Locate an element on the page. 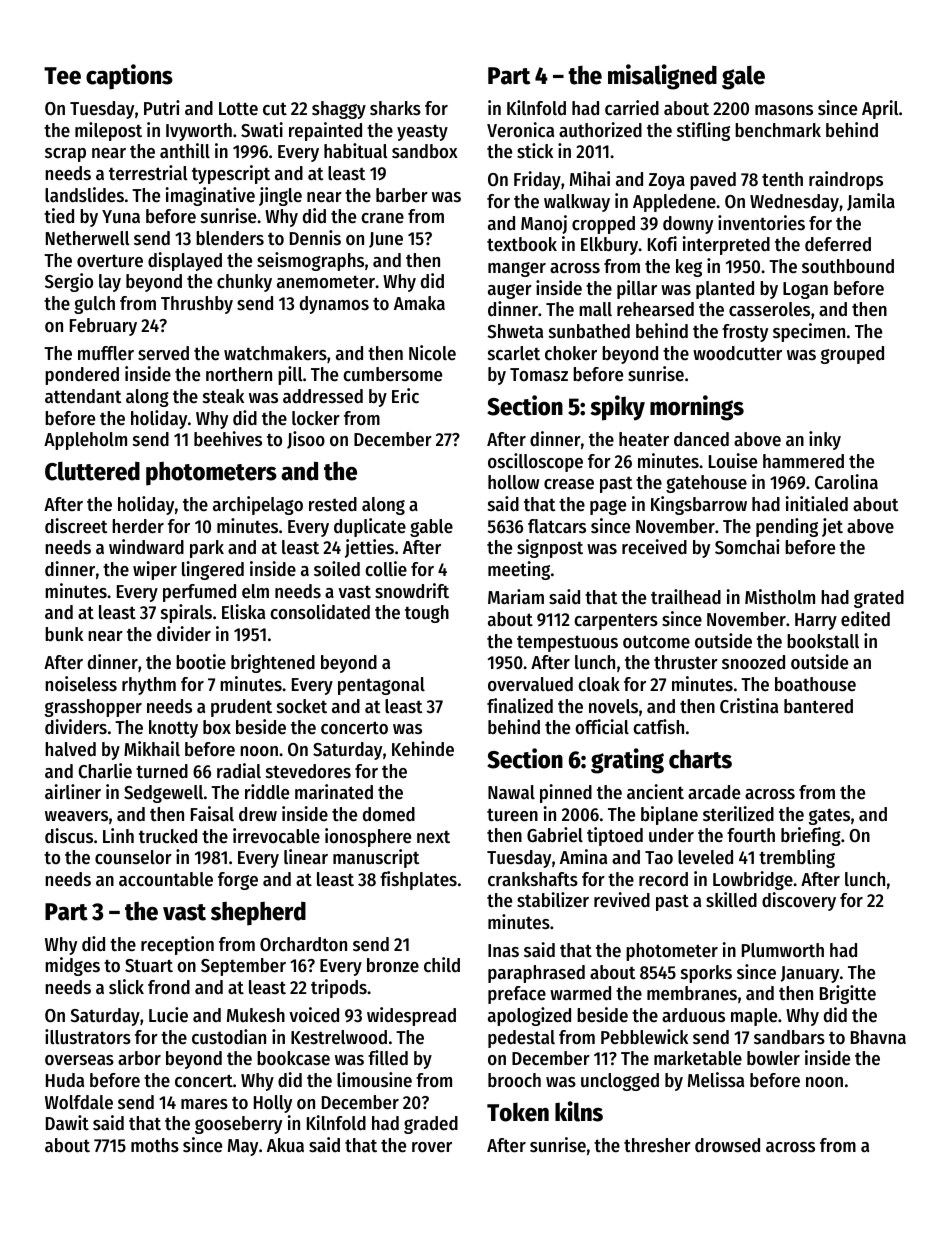 This image has width=952, height=1233. woodcutter is located at coordinates (737, 353).
